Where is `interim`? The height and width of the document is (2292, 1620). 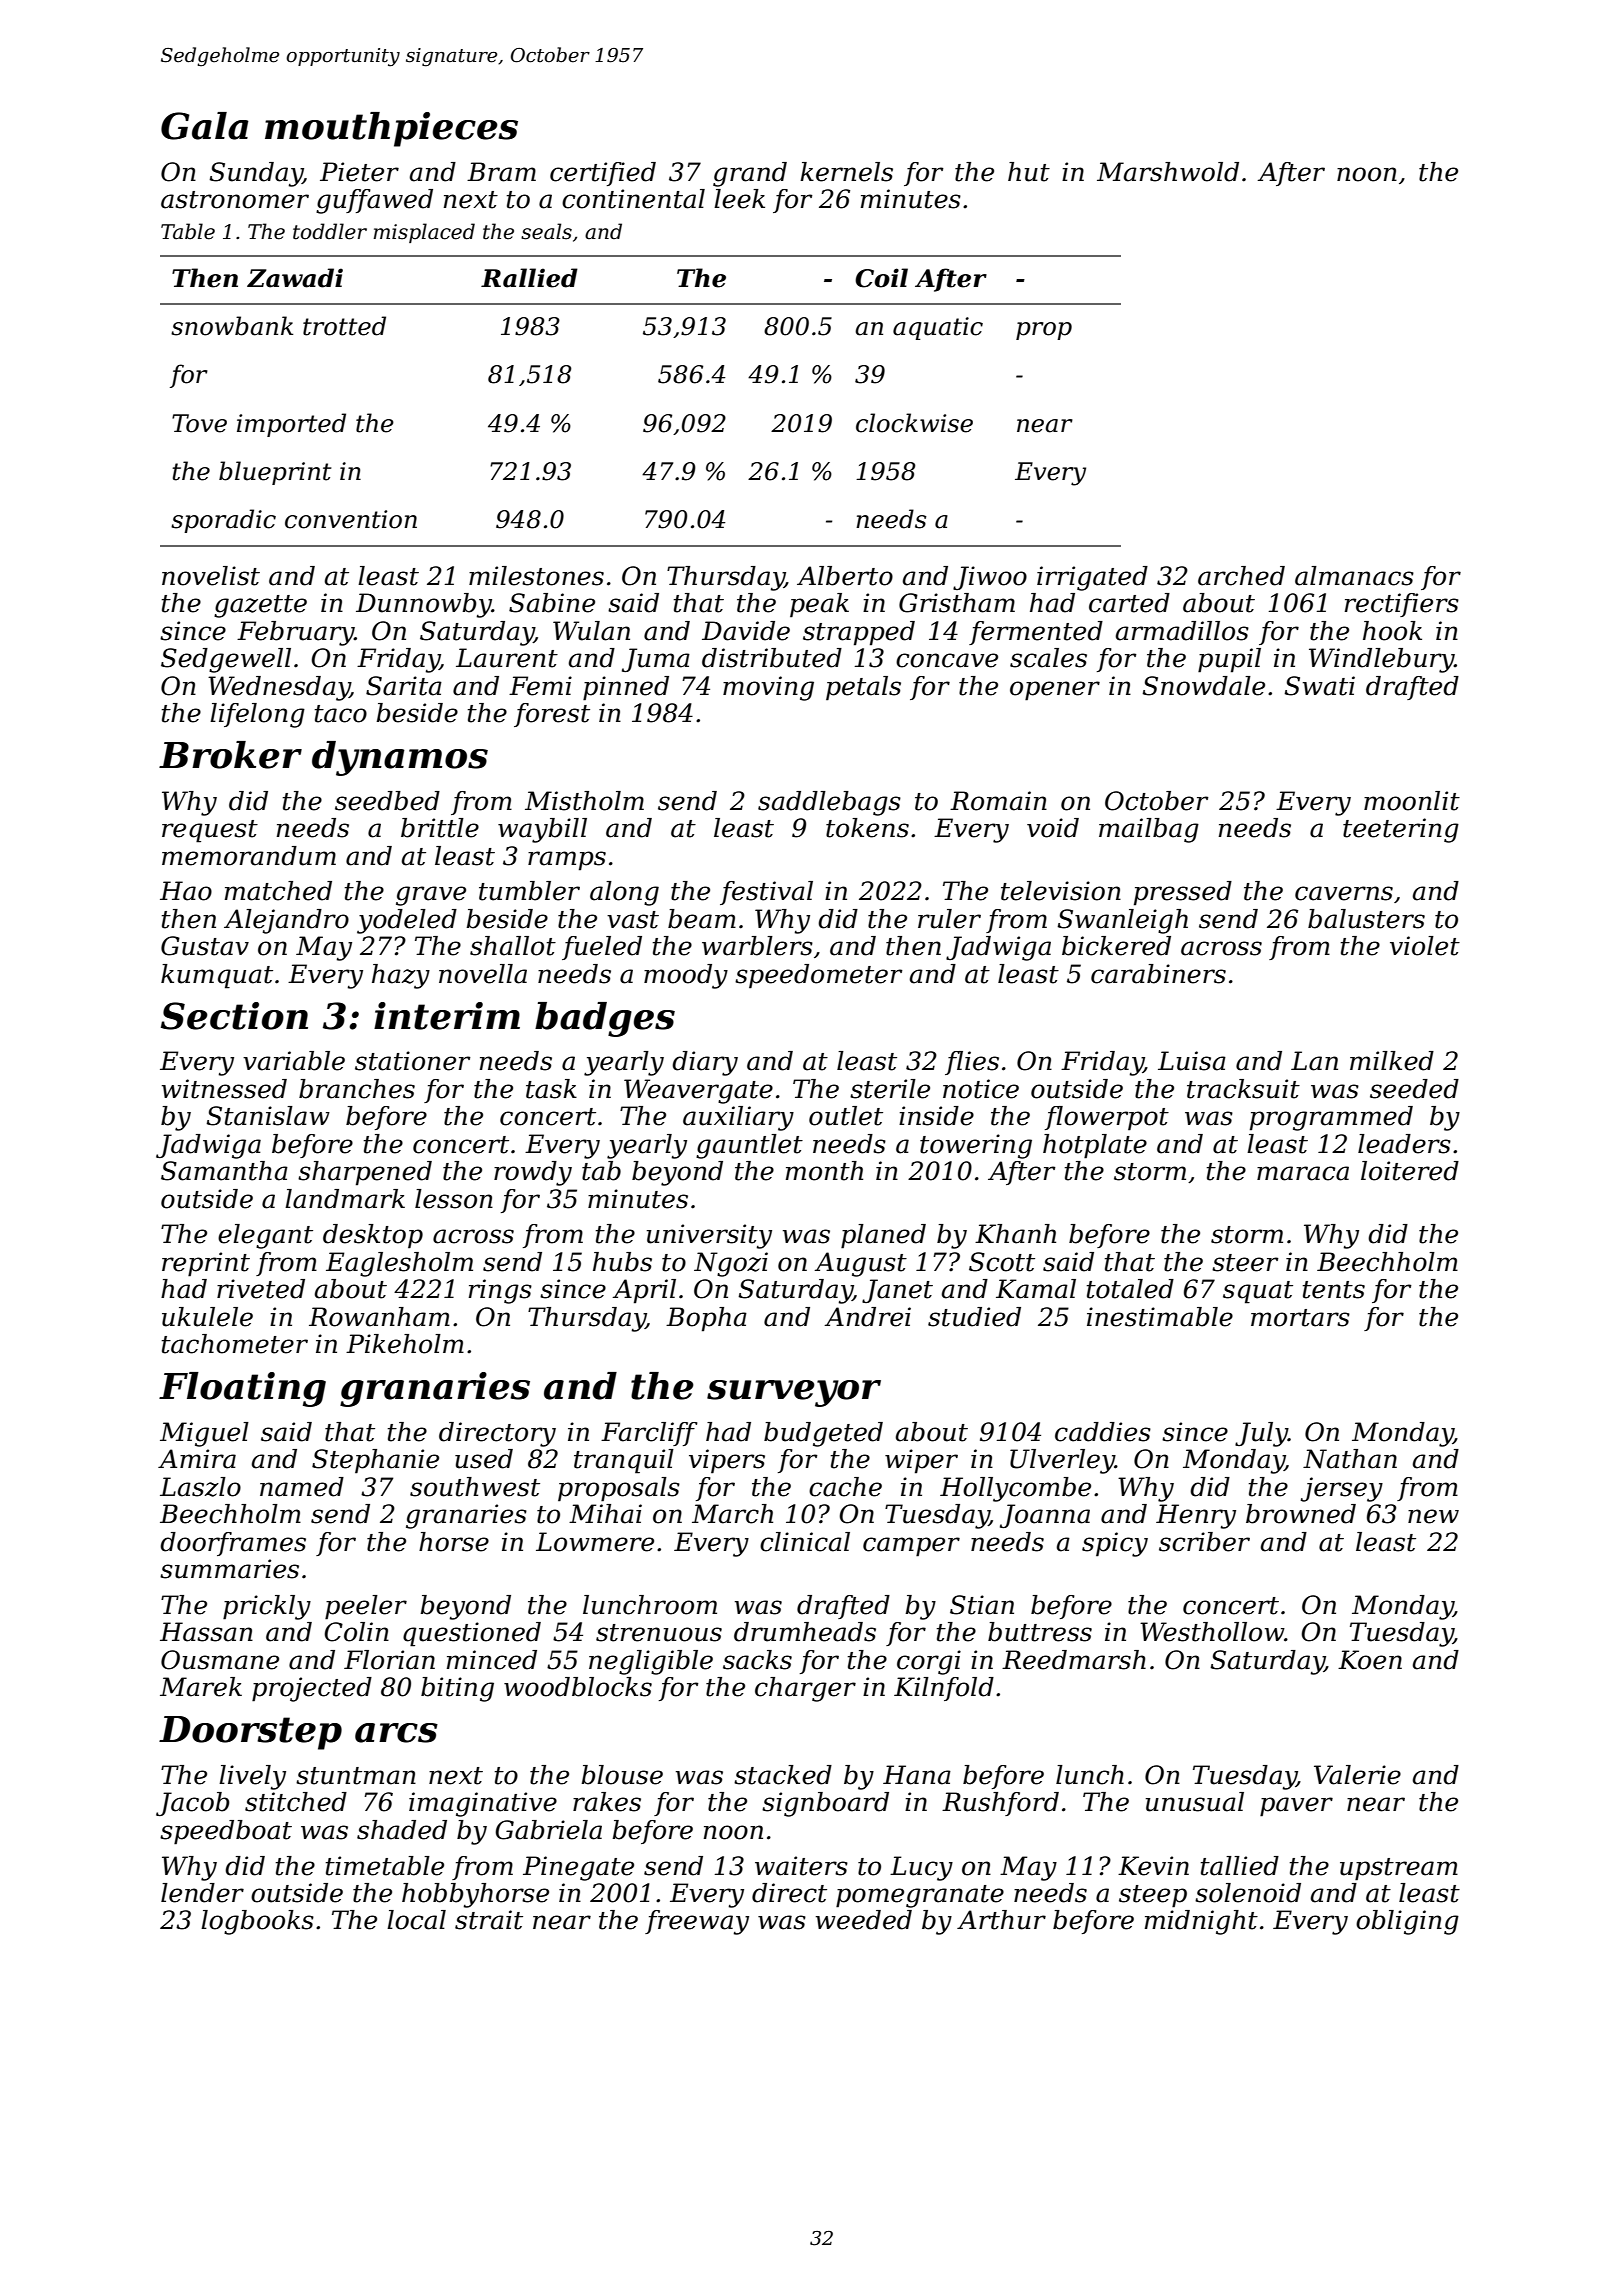
interim is located at coordinates (447, 1016).
